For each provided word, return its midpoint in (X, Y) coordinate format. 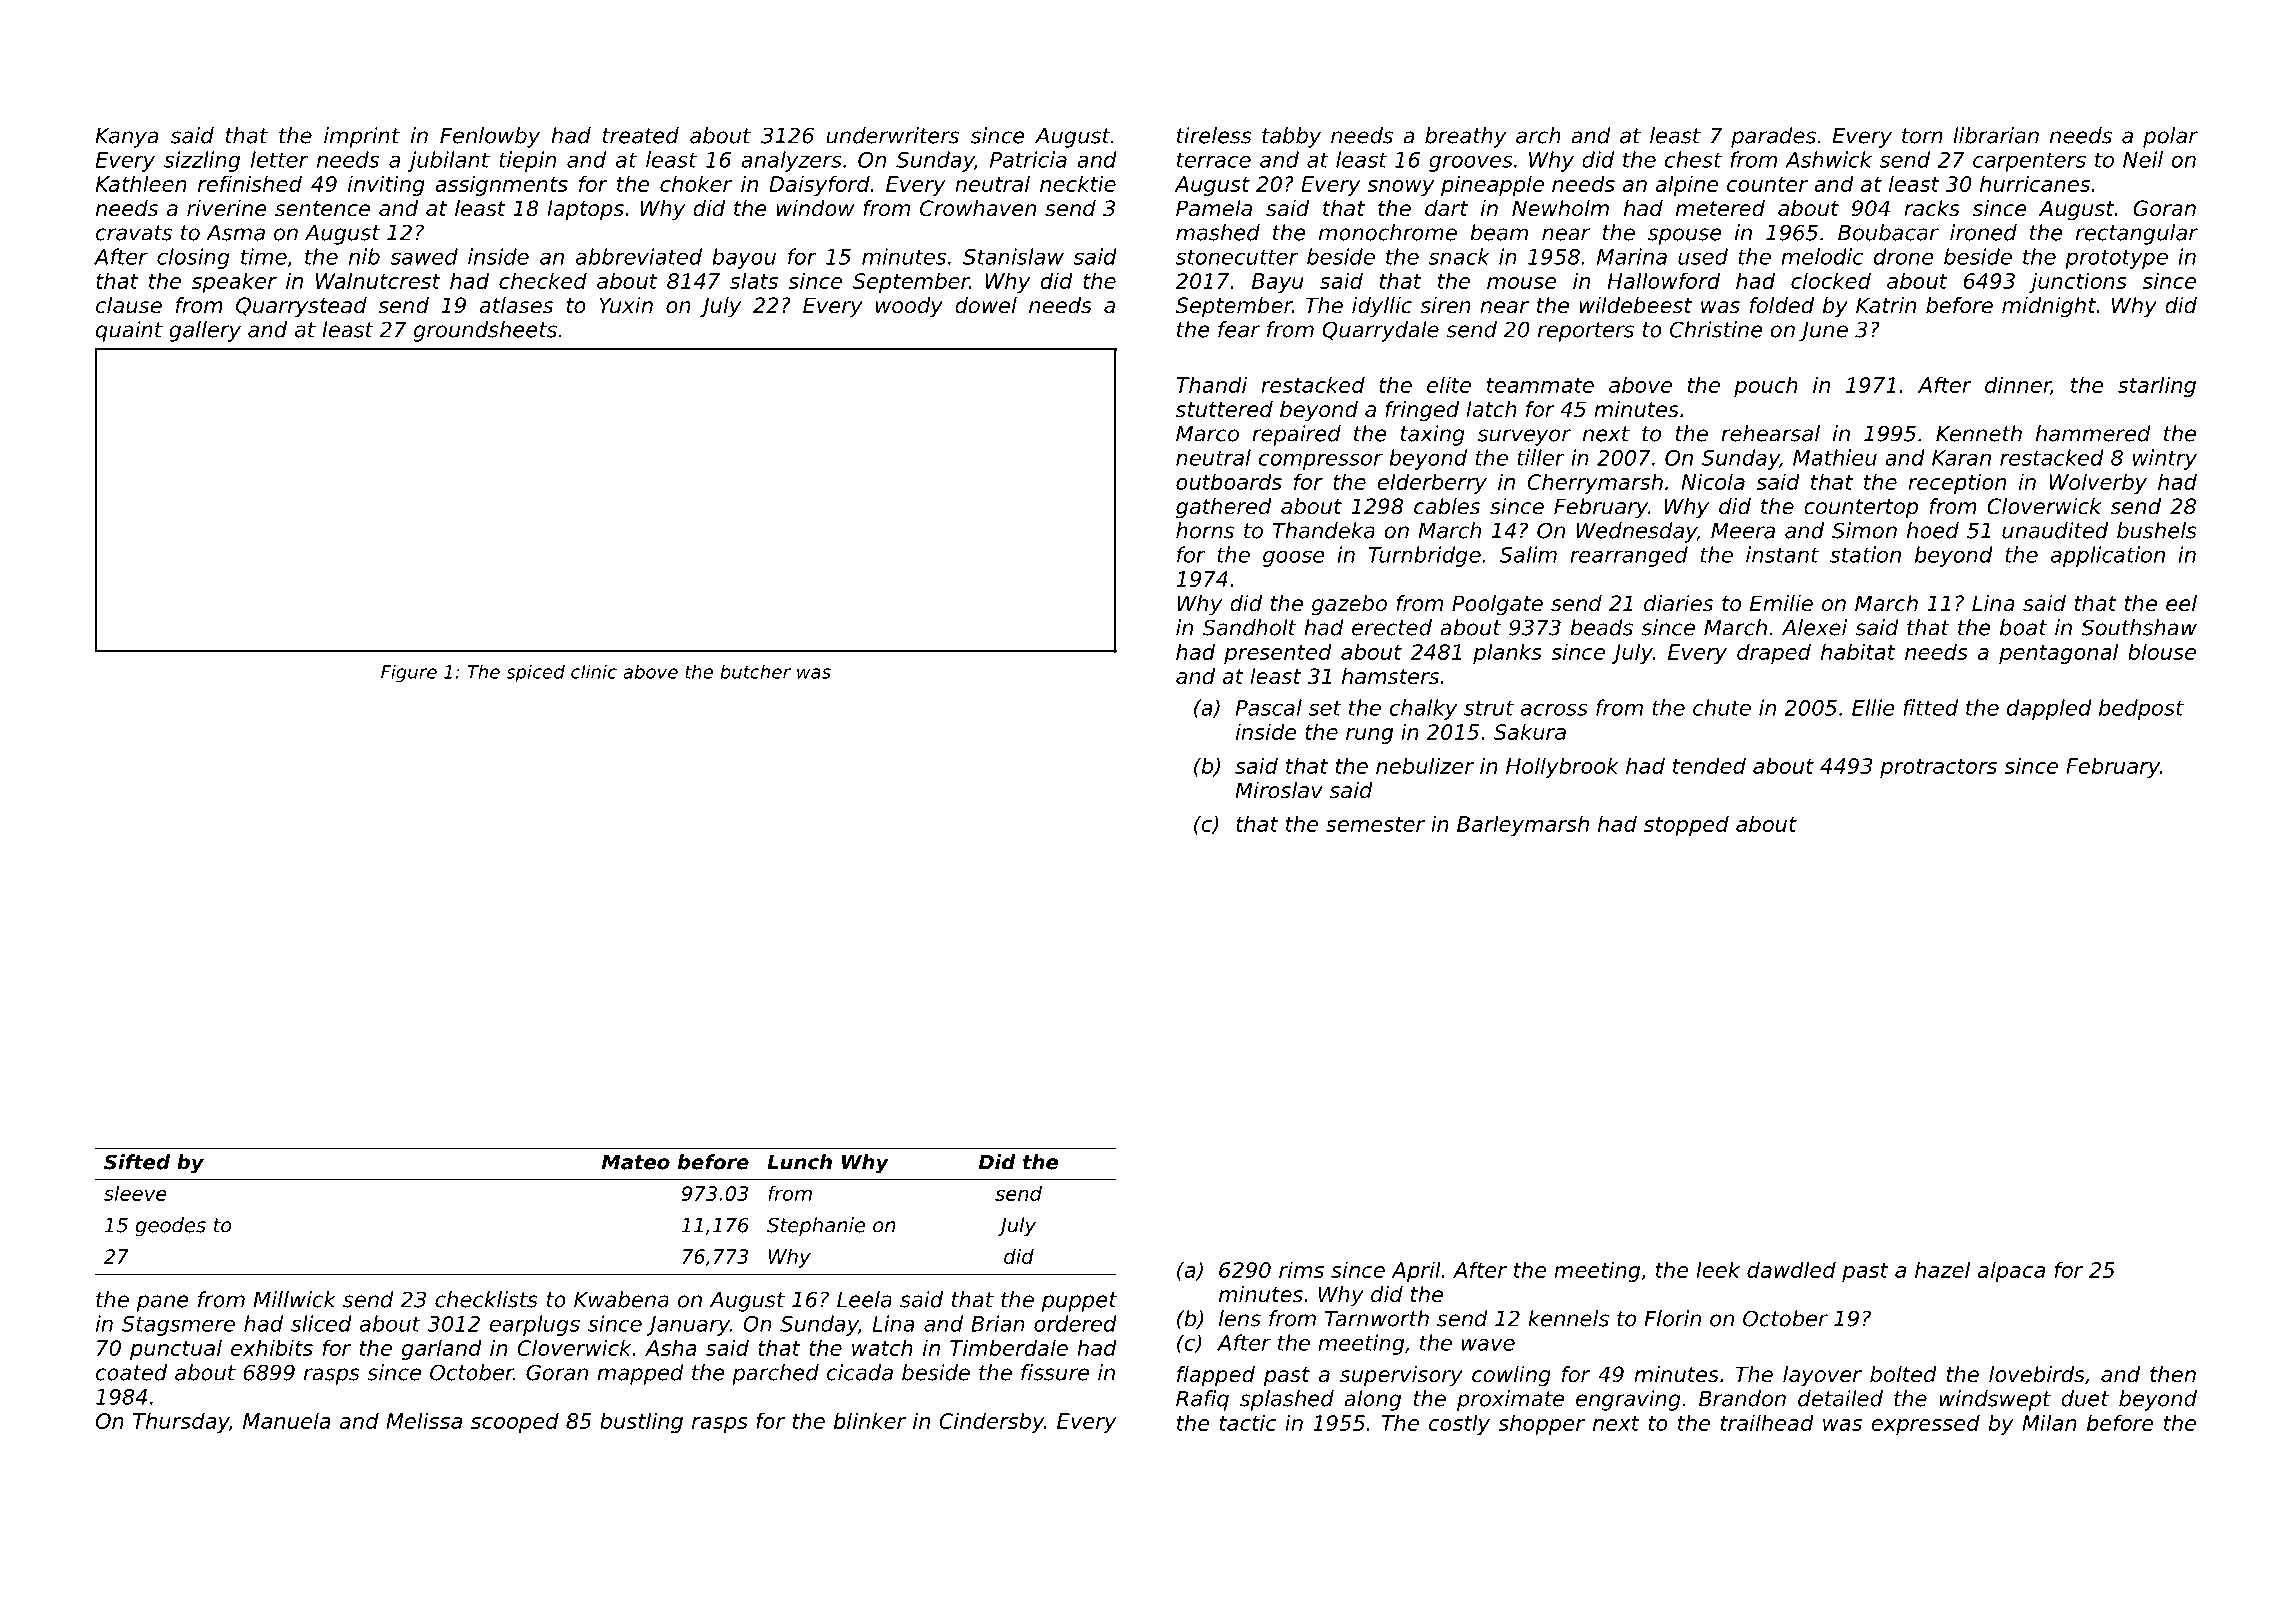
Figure (409, 674)
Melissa (424, 1420)
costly (1459, 1424)
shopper (1541, 1424)
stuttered (1224, 409)
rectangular (2137, 234)
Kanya (126, 138)
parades (1773, 137)
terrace (1214, 160)
